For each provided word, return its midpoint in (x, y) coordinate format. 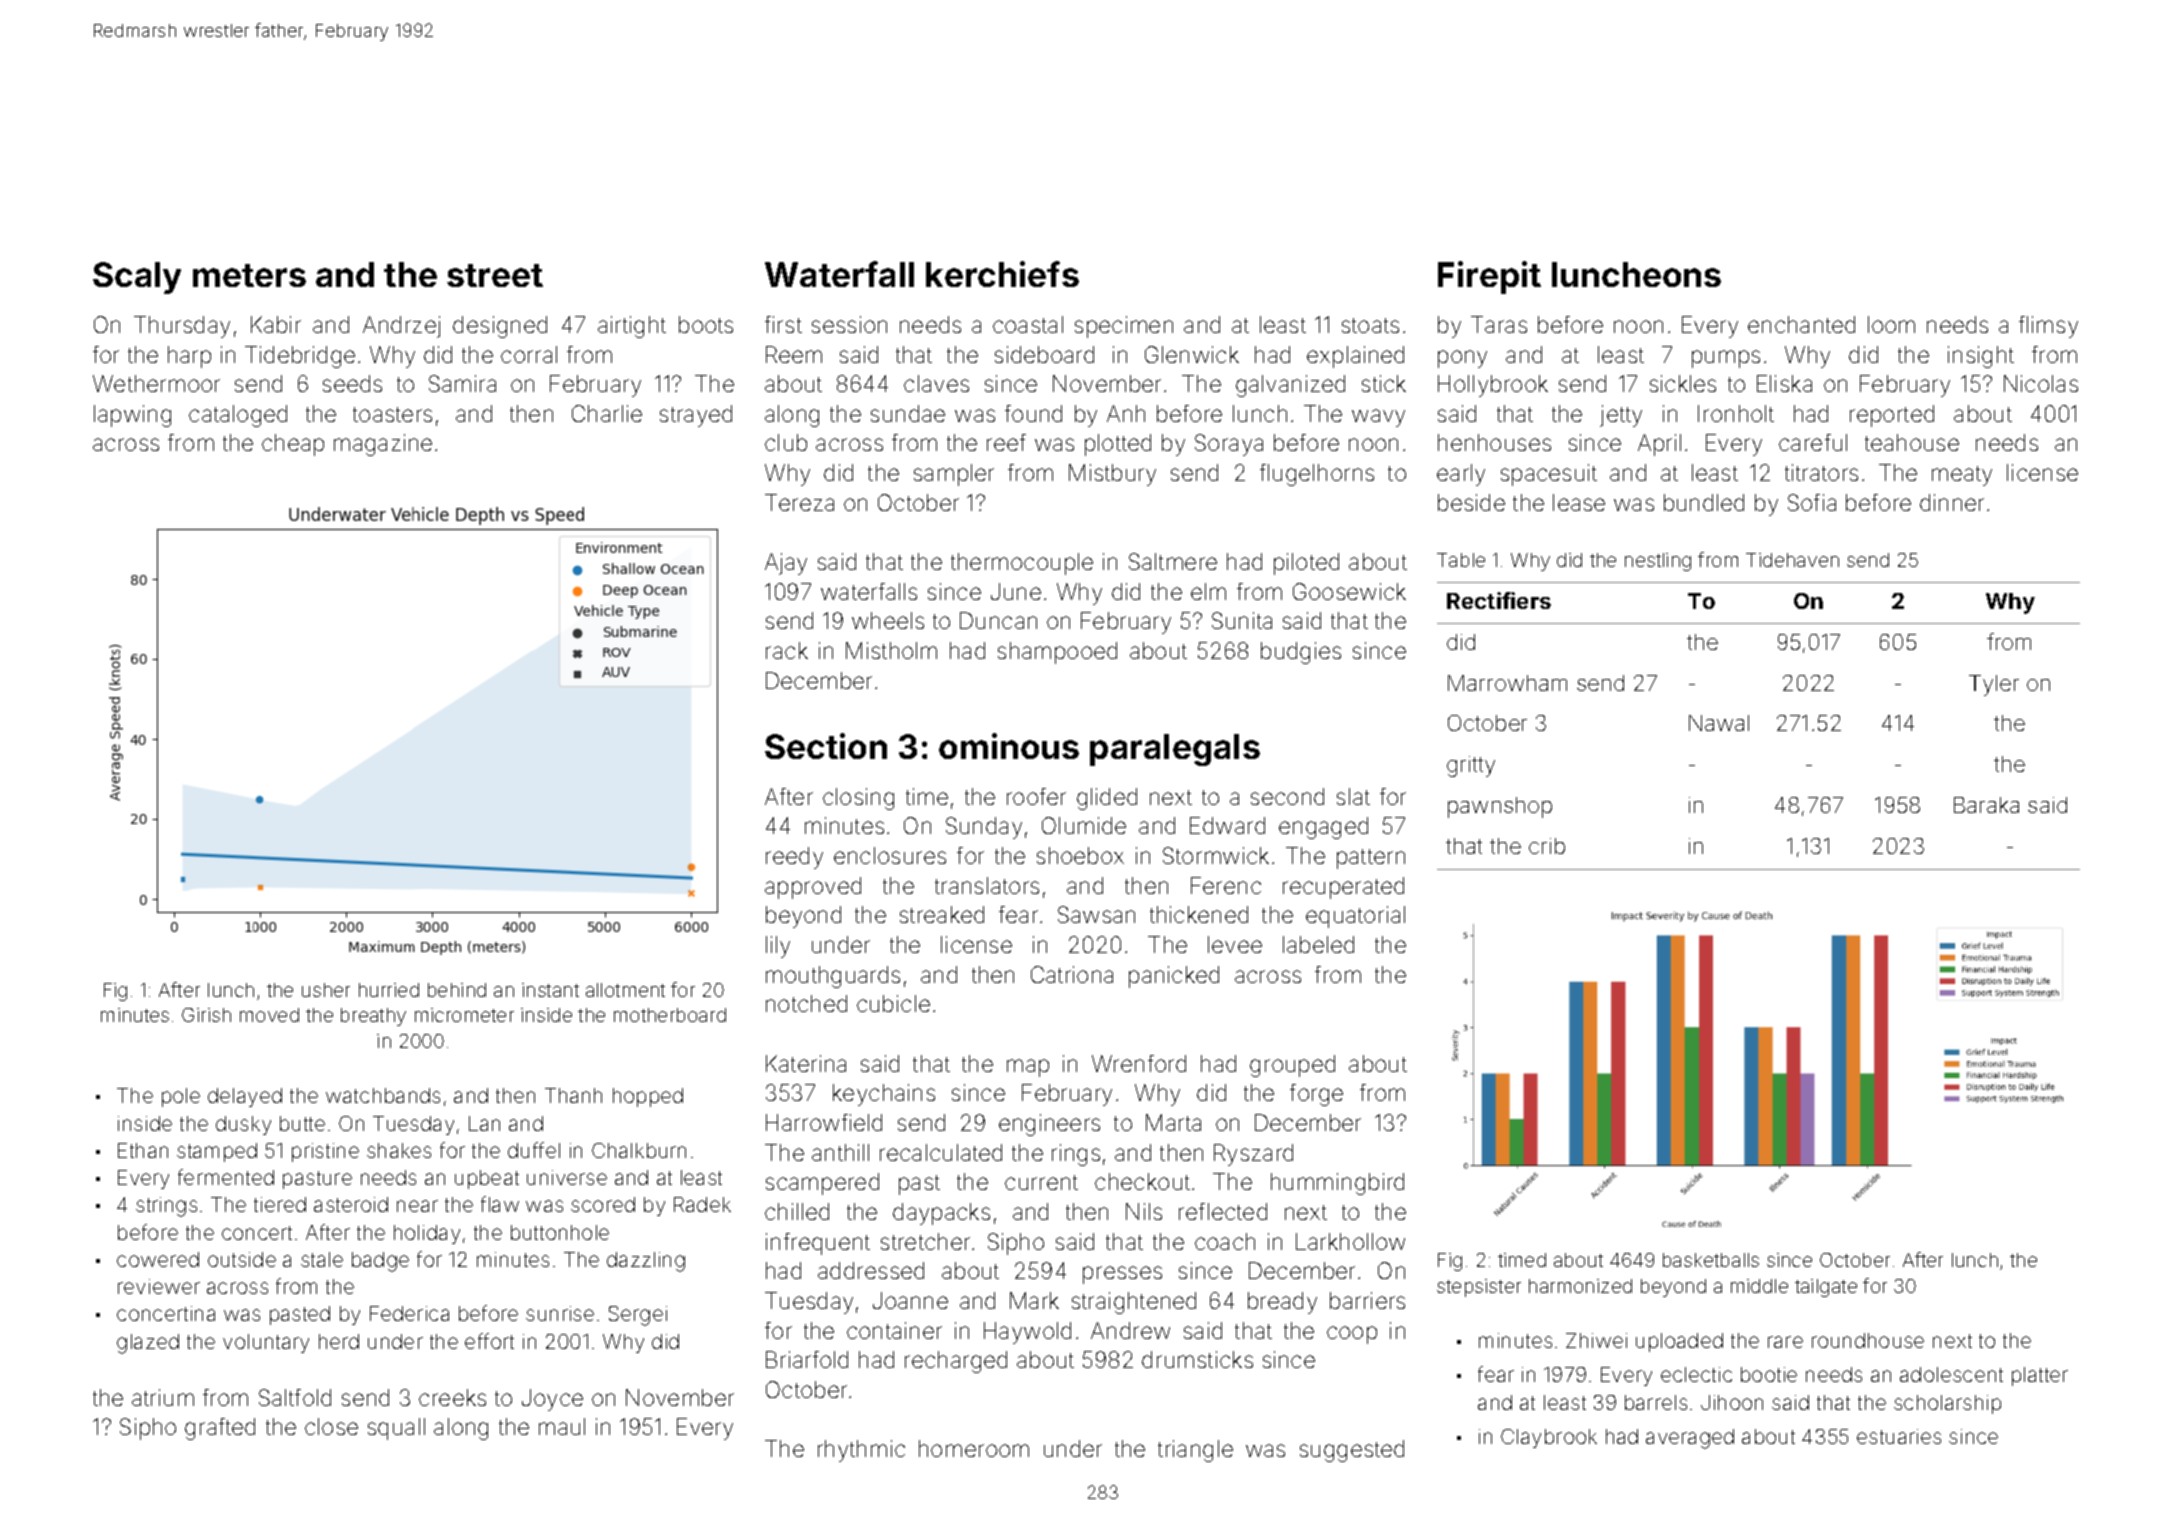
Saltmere (1173, 561)
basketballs (1711, 1260)
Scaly (137, 278)
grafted (220, 1429)
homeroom (974, 1448)
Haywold (1027, 1333)
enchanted (1801, 324)
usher (326, 990)
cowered (158, 1259)
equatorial (1355, 917)
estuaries (1899, 1436)
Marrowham (1507, 683)
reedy (794, 858)
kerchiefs (1002, 274)
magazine (383, 445)
